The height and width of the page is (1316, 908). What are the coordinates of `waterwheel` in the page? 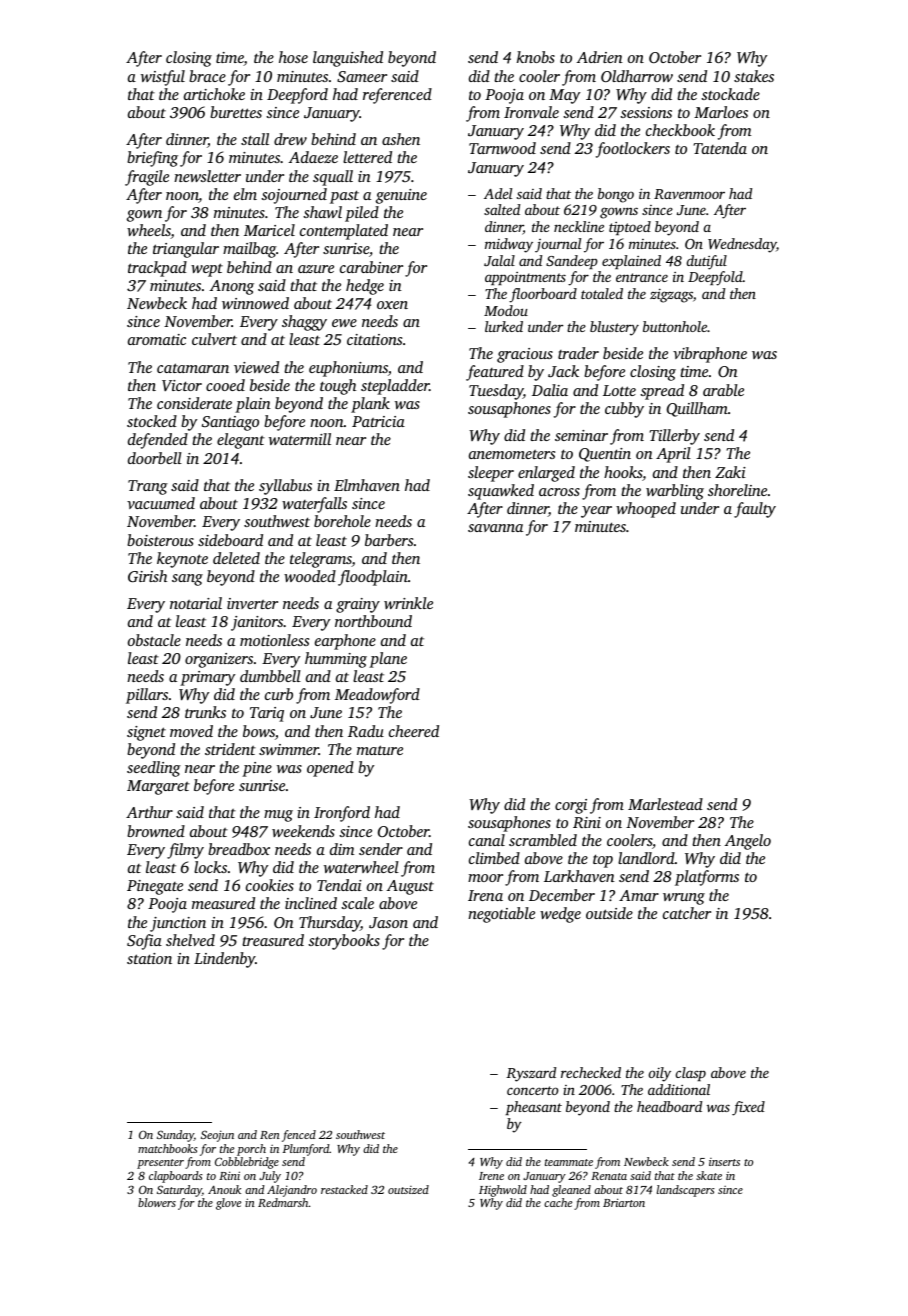 It's located at (361, 867).
